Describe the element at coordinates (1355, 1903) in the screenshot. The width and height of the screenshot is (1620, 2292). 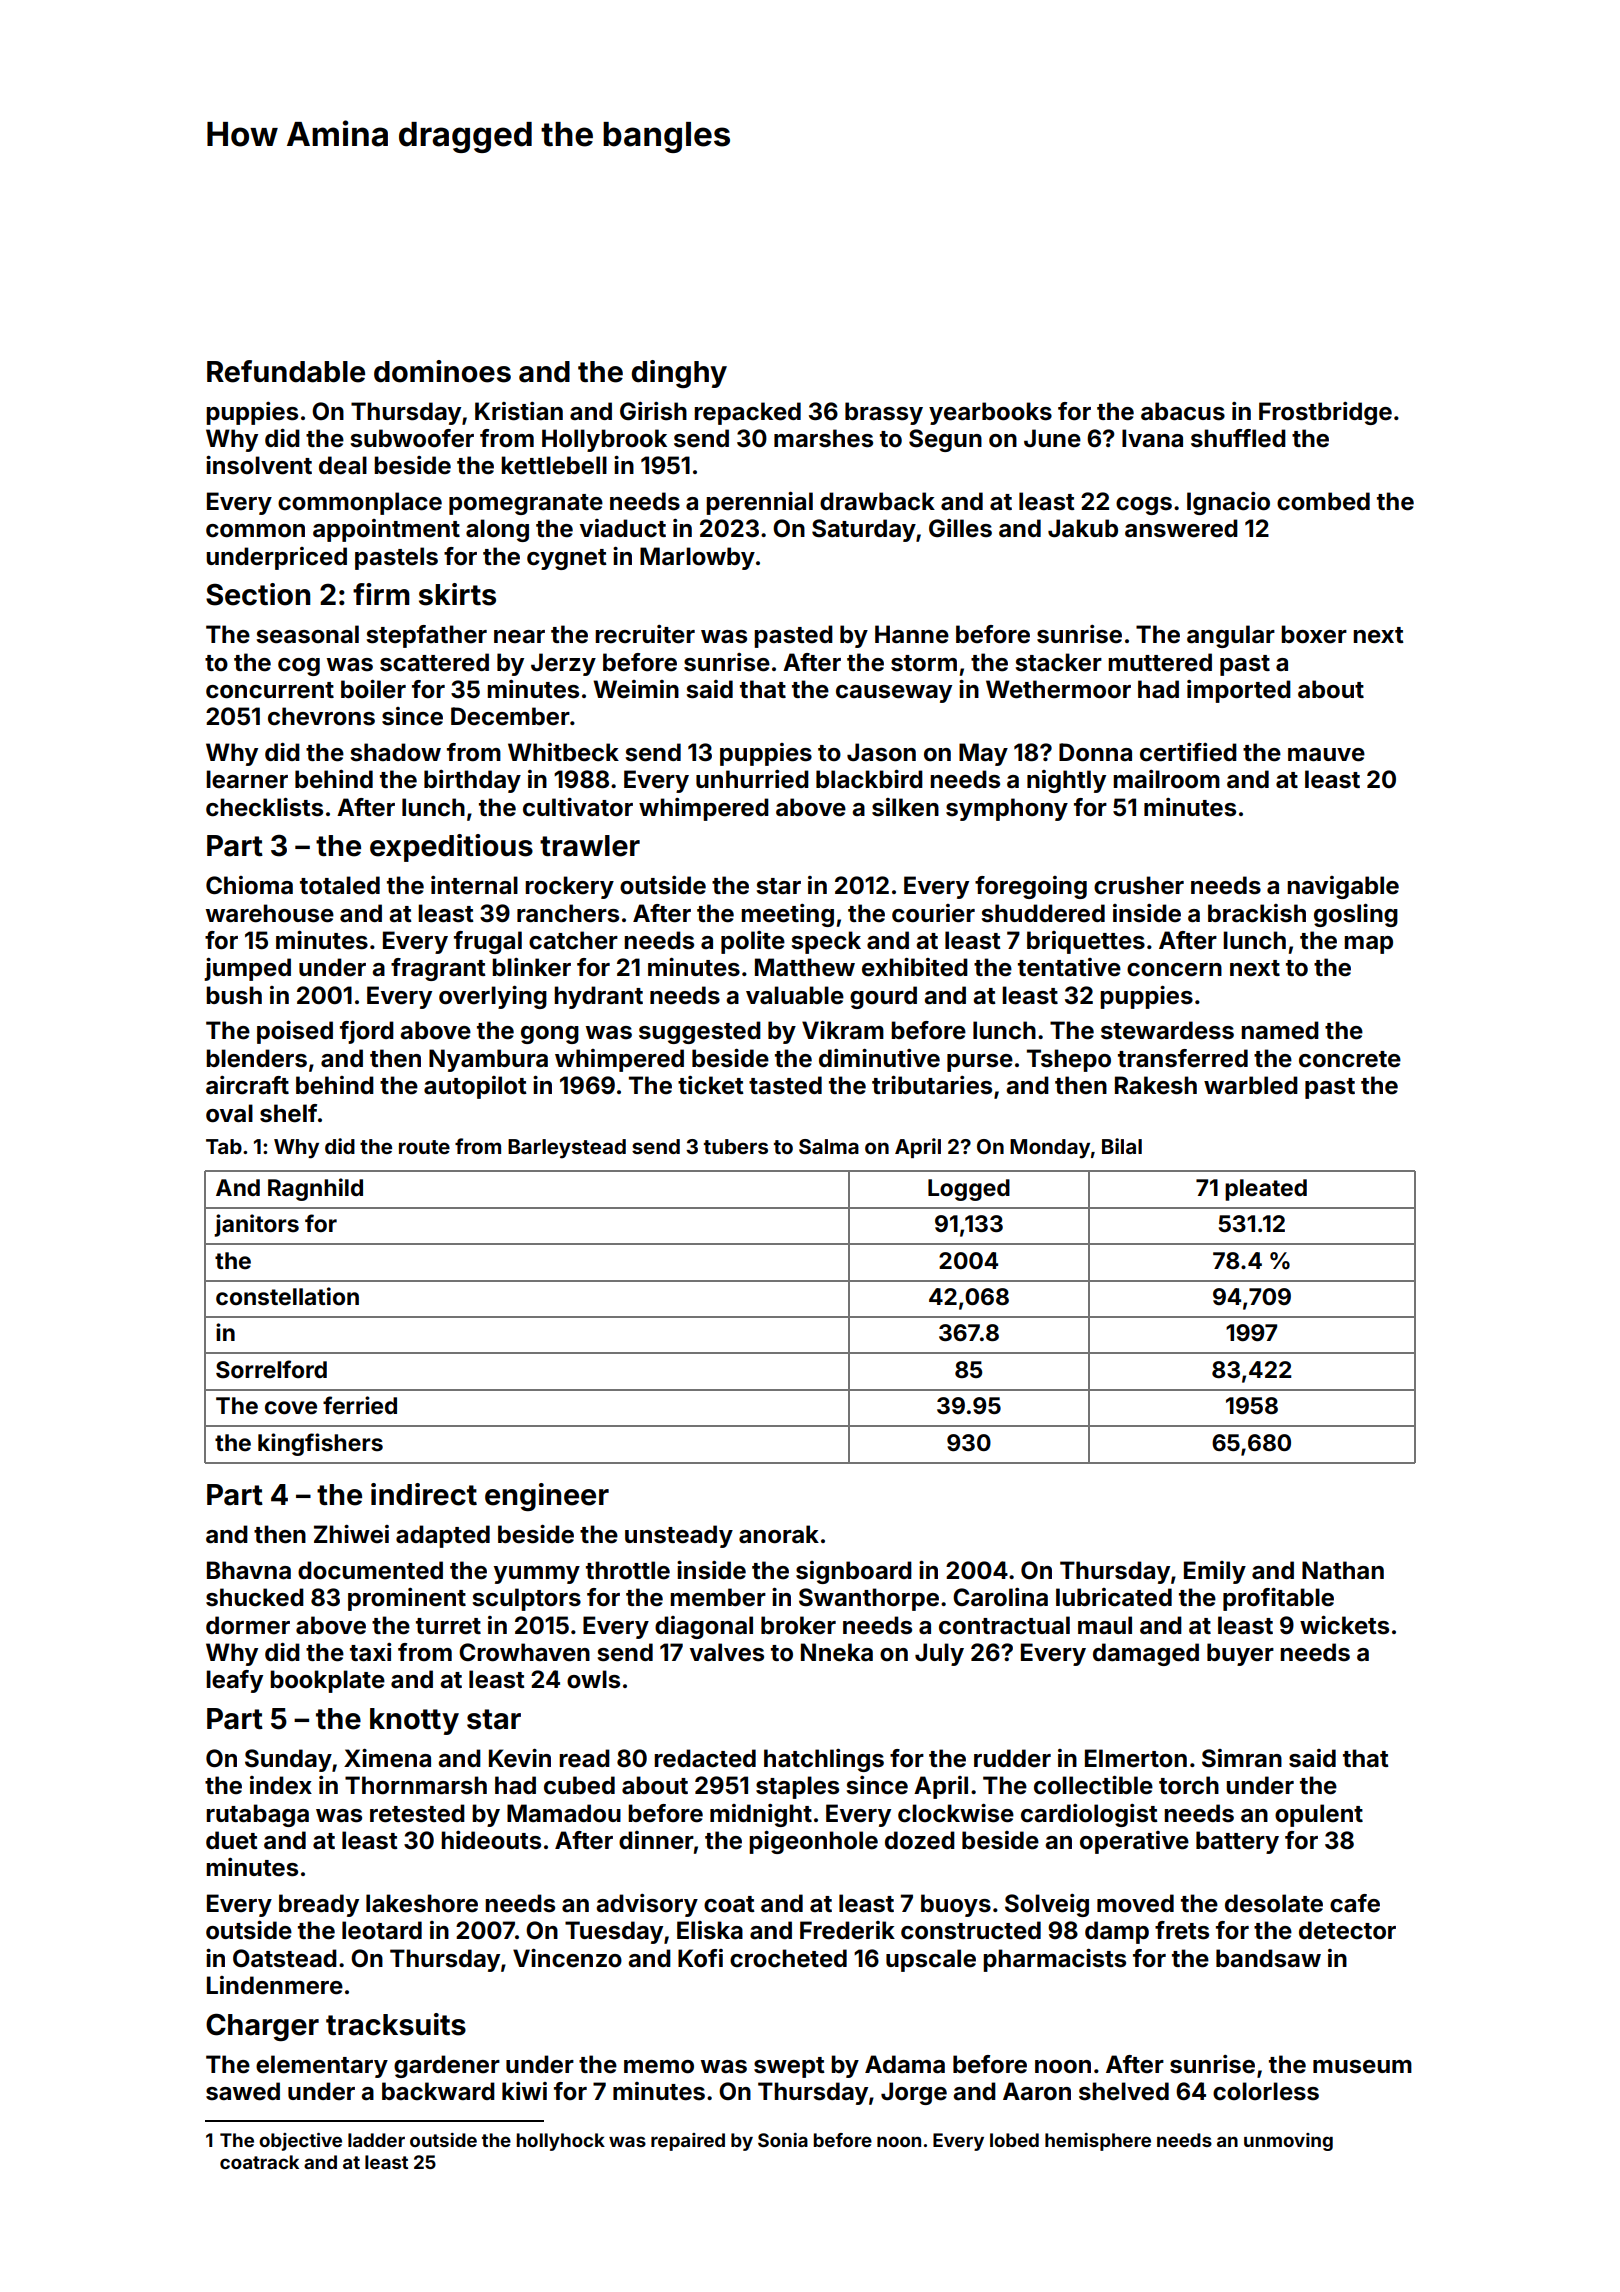
I see `cafe` at that location.
